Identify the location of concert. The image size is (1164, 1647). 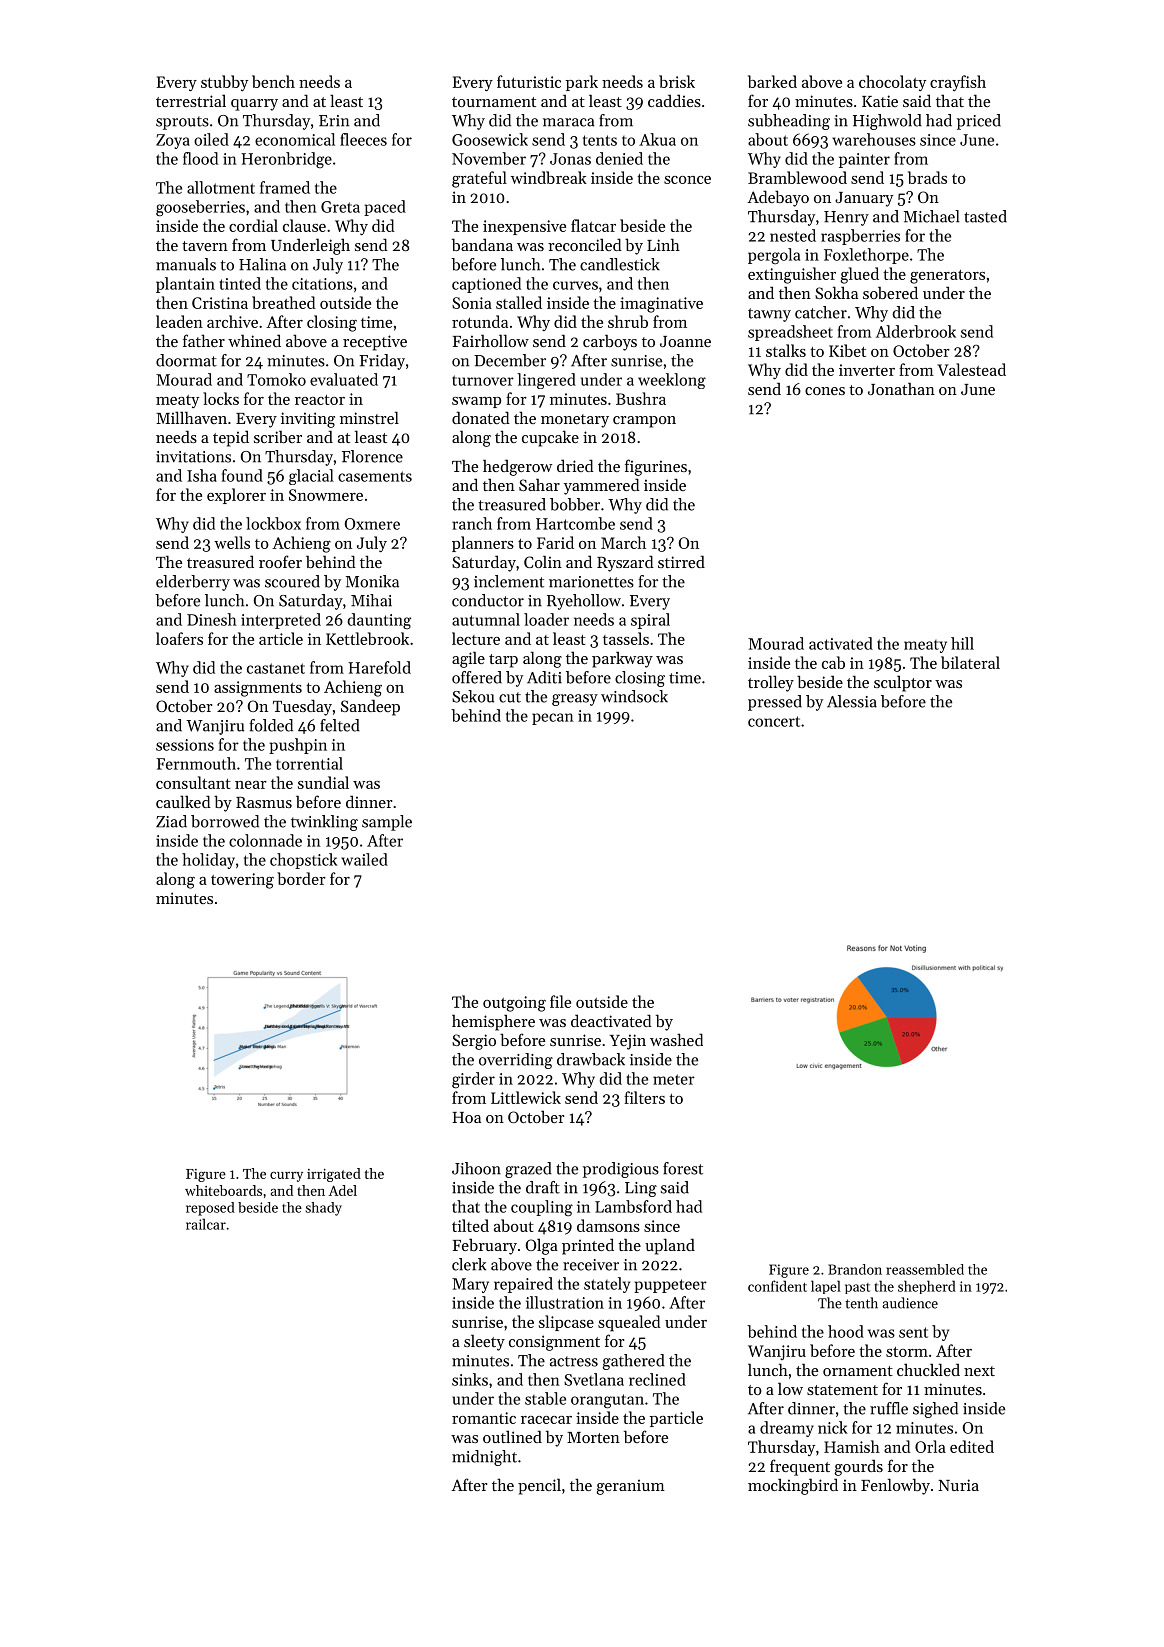
(774, 721).
